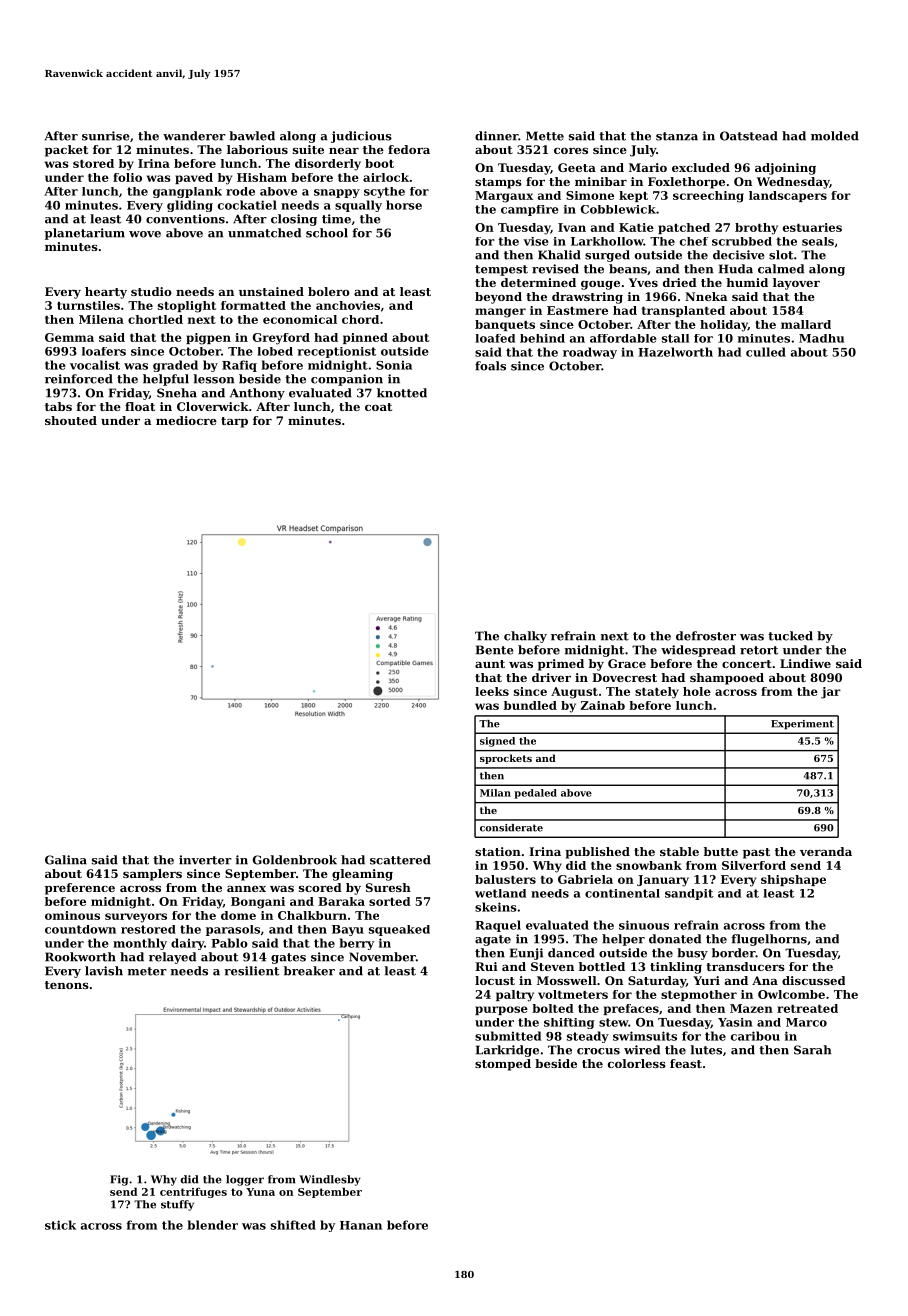 Image resolution: width=908 pixels, height=1316 pixels. What do you see at coordinates (85, 234) in the image?
I see `planetarium` at bounding box center [85, 234].
